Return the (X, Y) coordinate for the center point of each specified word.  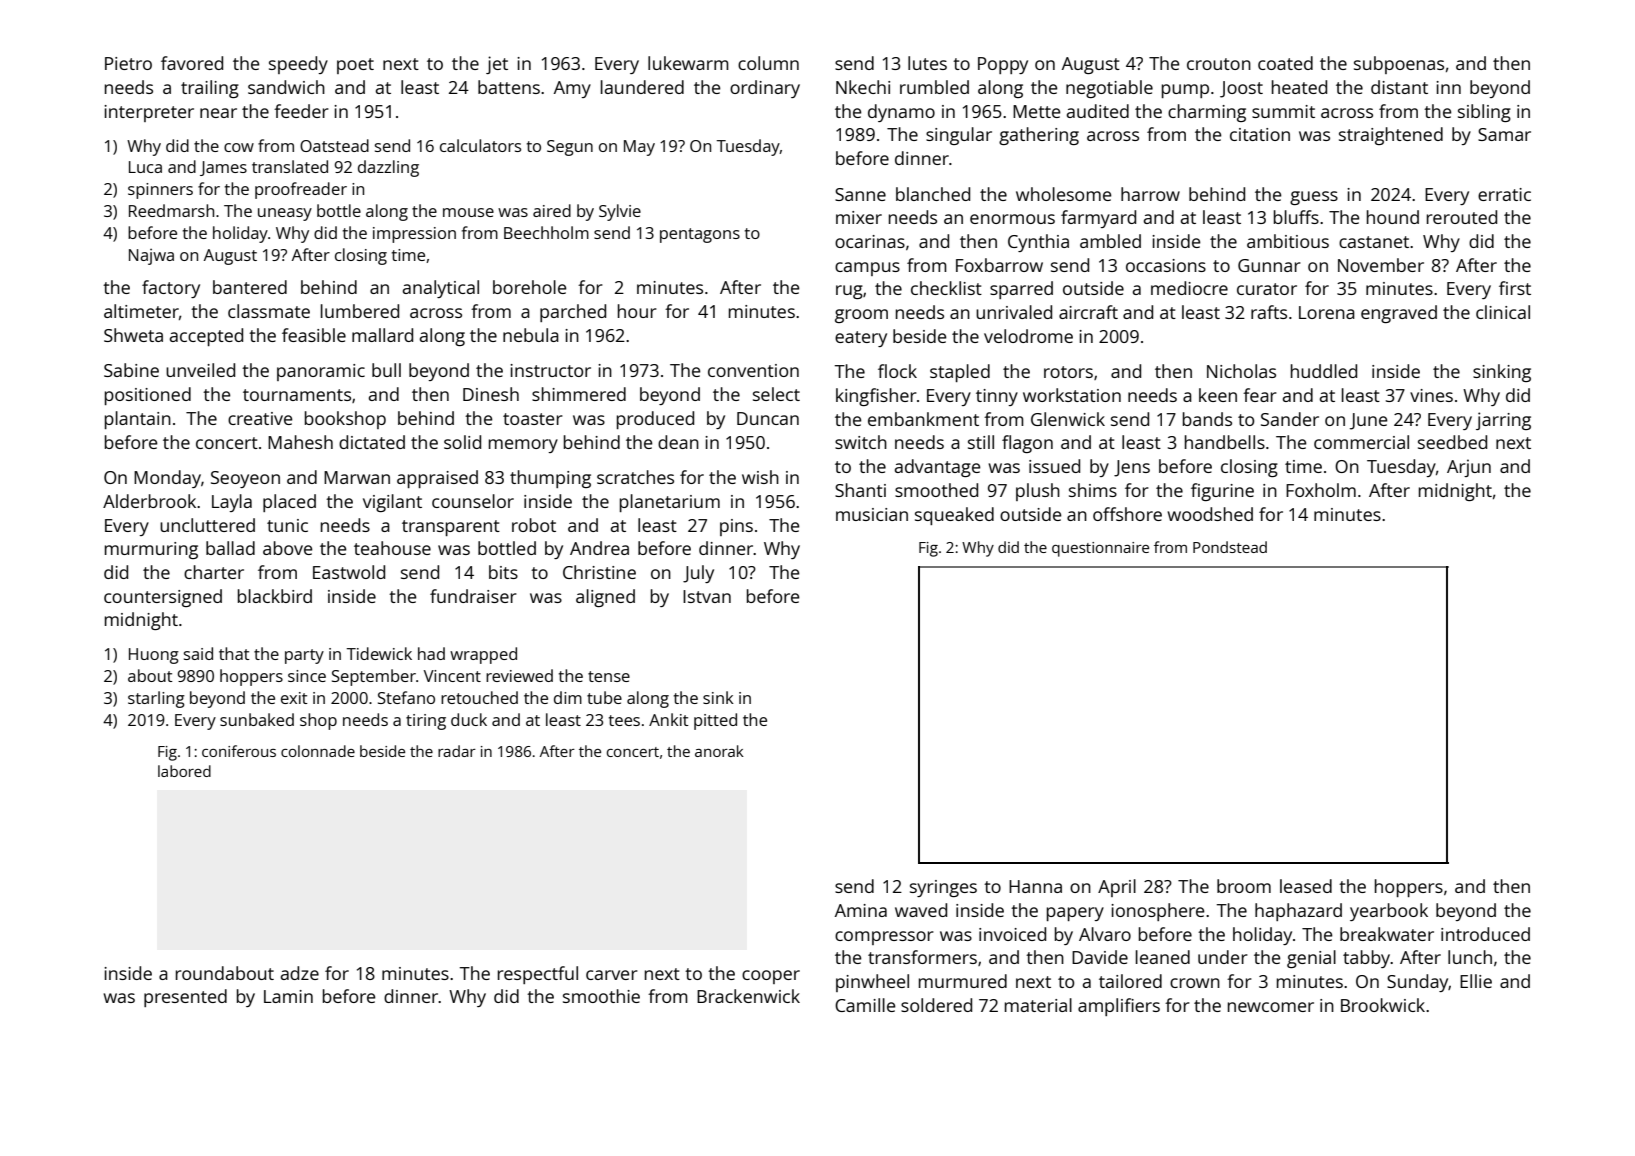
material (1038, 1005)
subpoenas (1399, 65)
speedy (298, 65)
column (768, 63)
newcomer (1271, 1007)
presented (185, 998)
